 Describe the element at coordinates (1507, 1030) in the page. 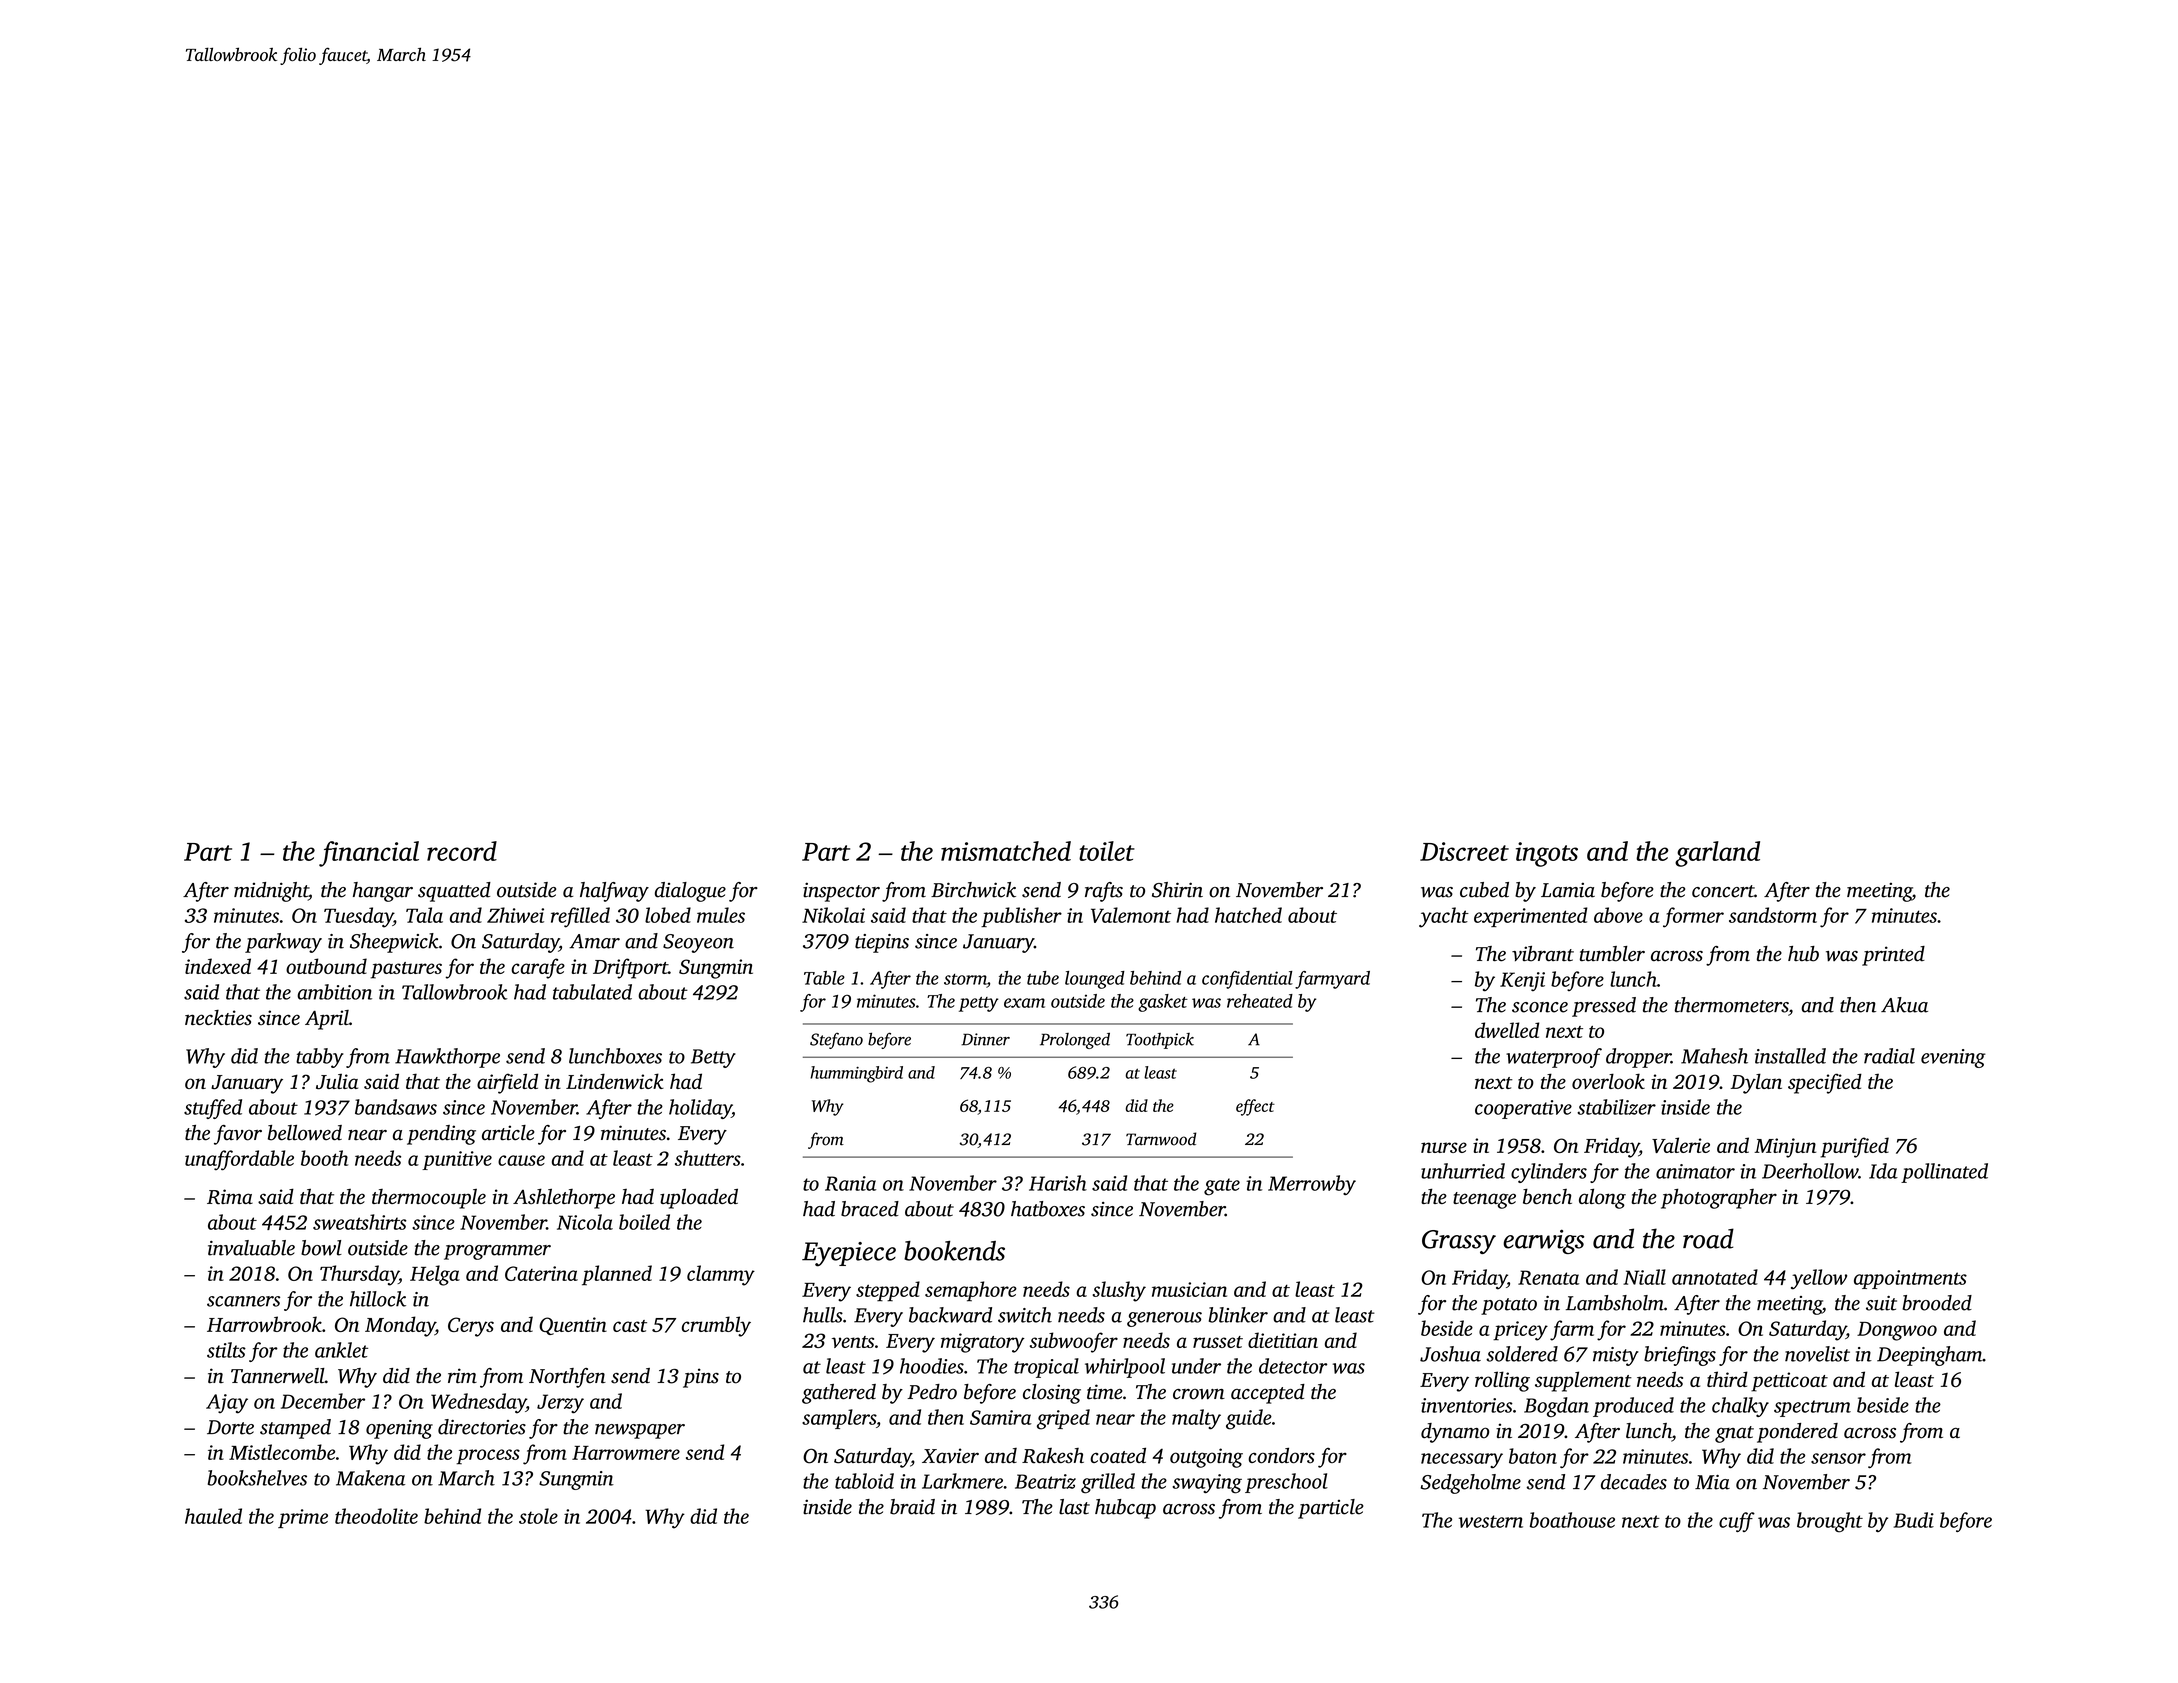

I see `dwelled` at that location.
